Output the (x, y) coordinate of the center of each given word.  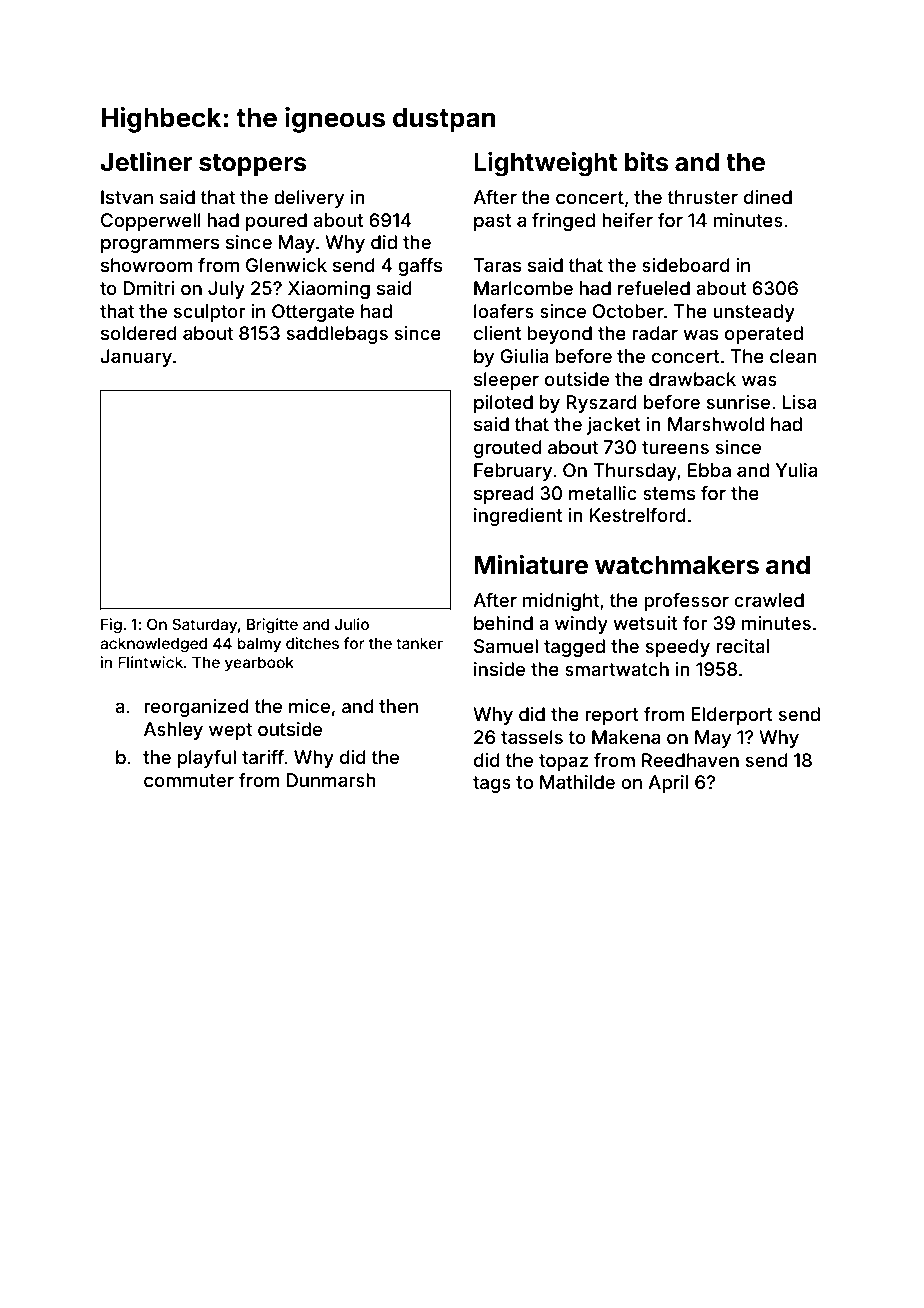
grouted (508, 449)
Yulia (796, 470)
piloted (503, 404)
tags (492, 784)
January (136, 358)
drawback (692, 379)
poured (276, 222)
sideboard (686, 265)
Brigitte (272, 626)
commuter (189, 780)
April (668, 784)
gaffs (420, 267)
